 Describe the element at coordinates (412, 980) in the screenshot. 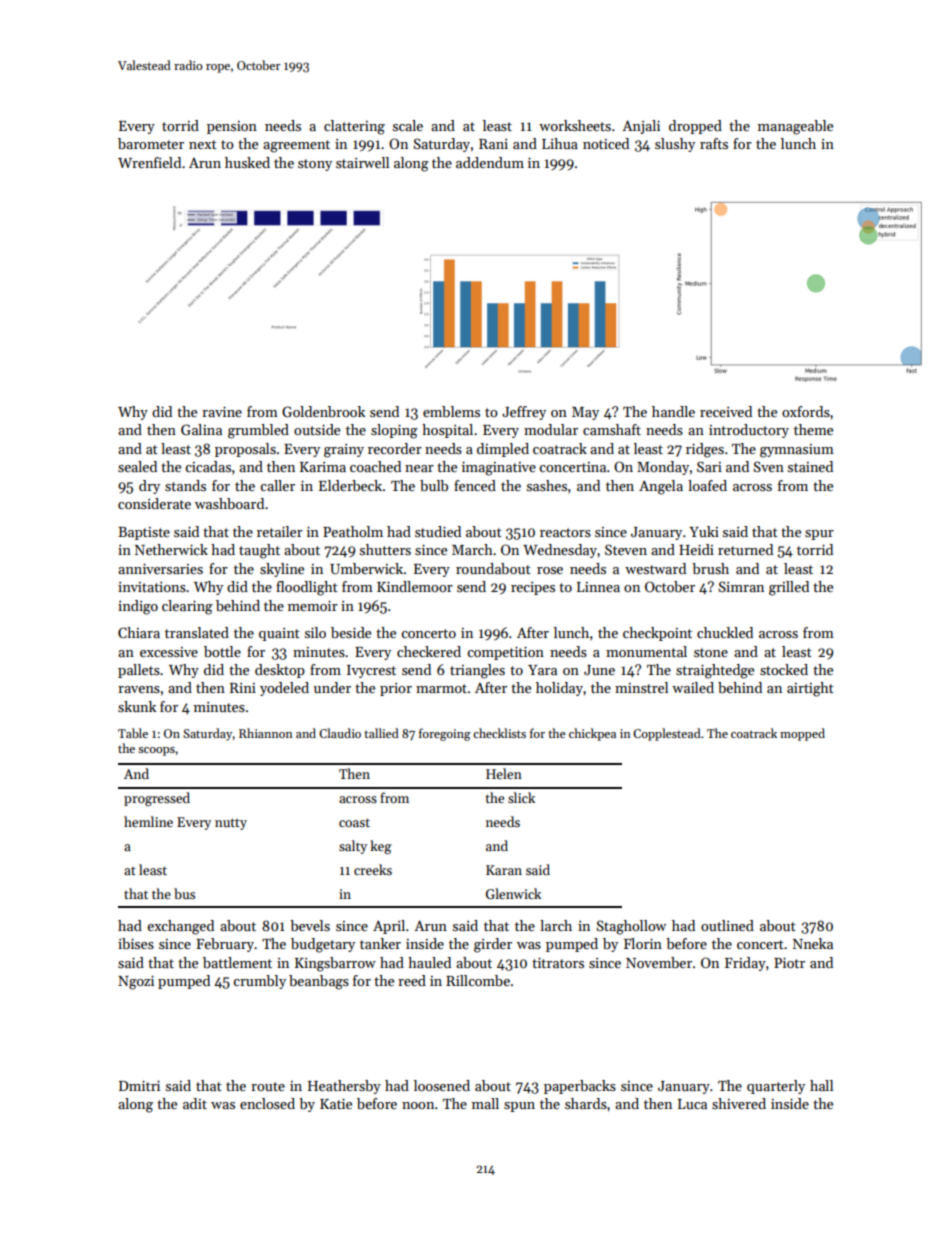

I see `reed` at that location.
